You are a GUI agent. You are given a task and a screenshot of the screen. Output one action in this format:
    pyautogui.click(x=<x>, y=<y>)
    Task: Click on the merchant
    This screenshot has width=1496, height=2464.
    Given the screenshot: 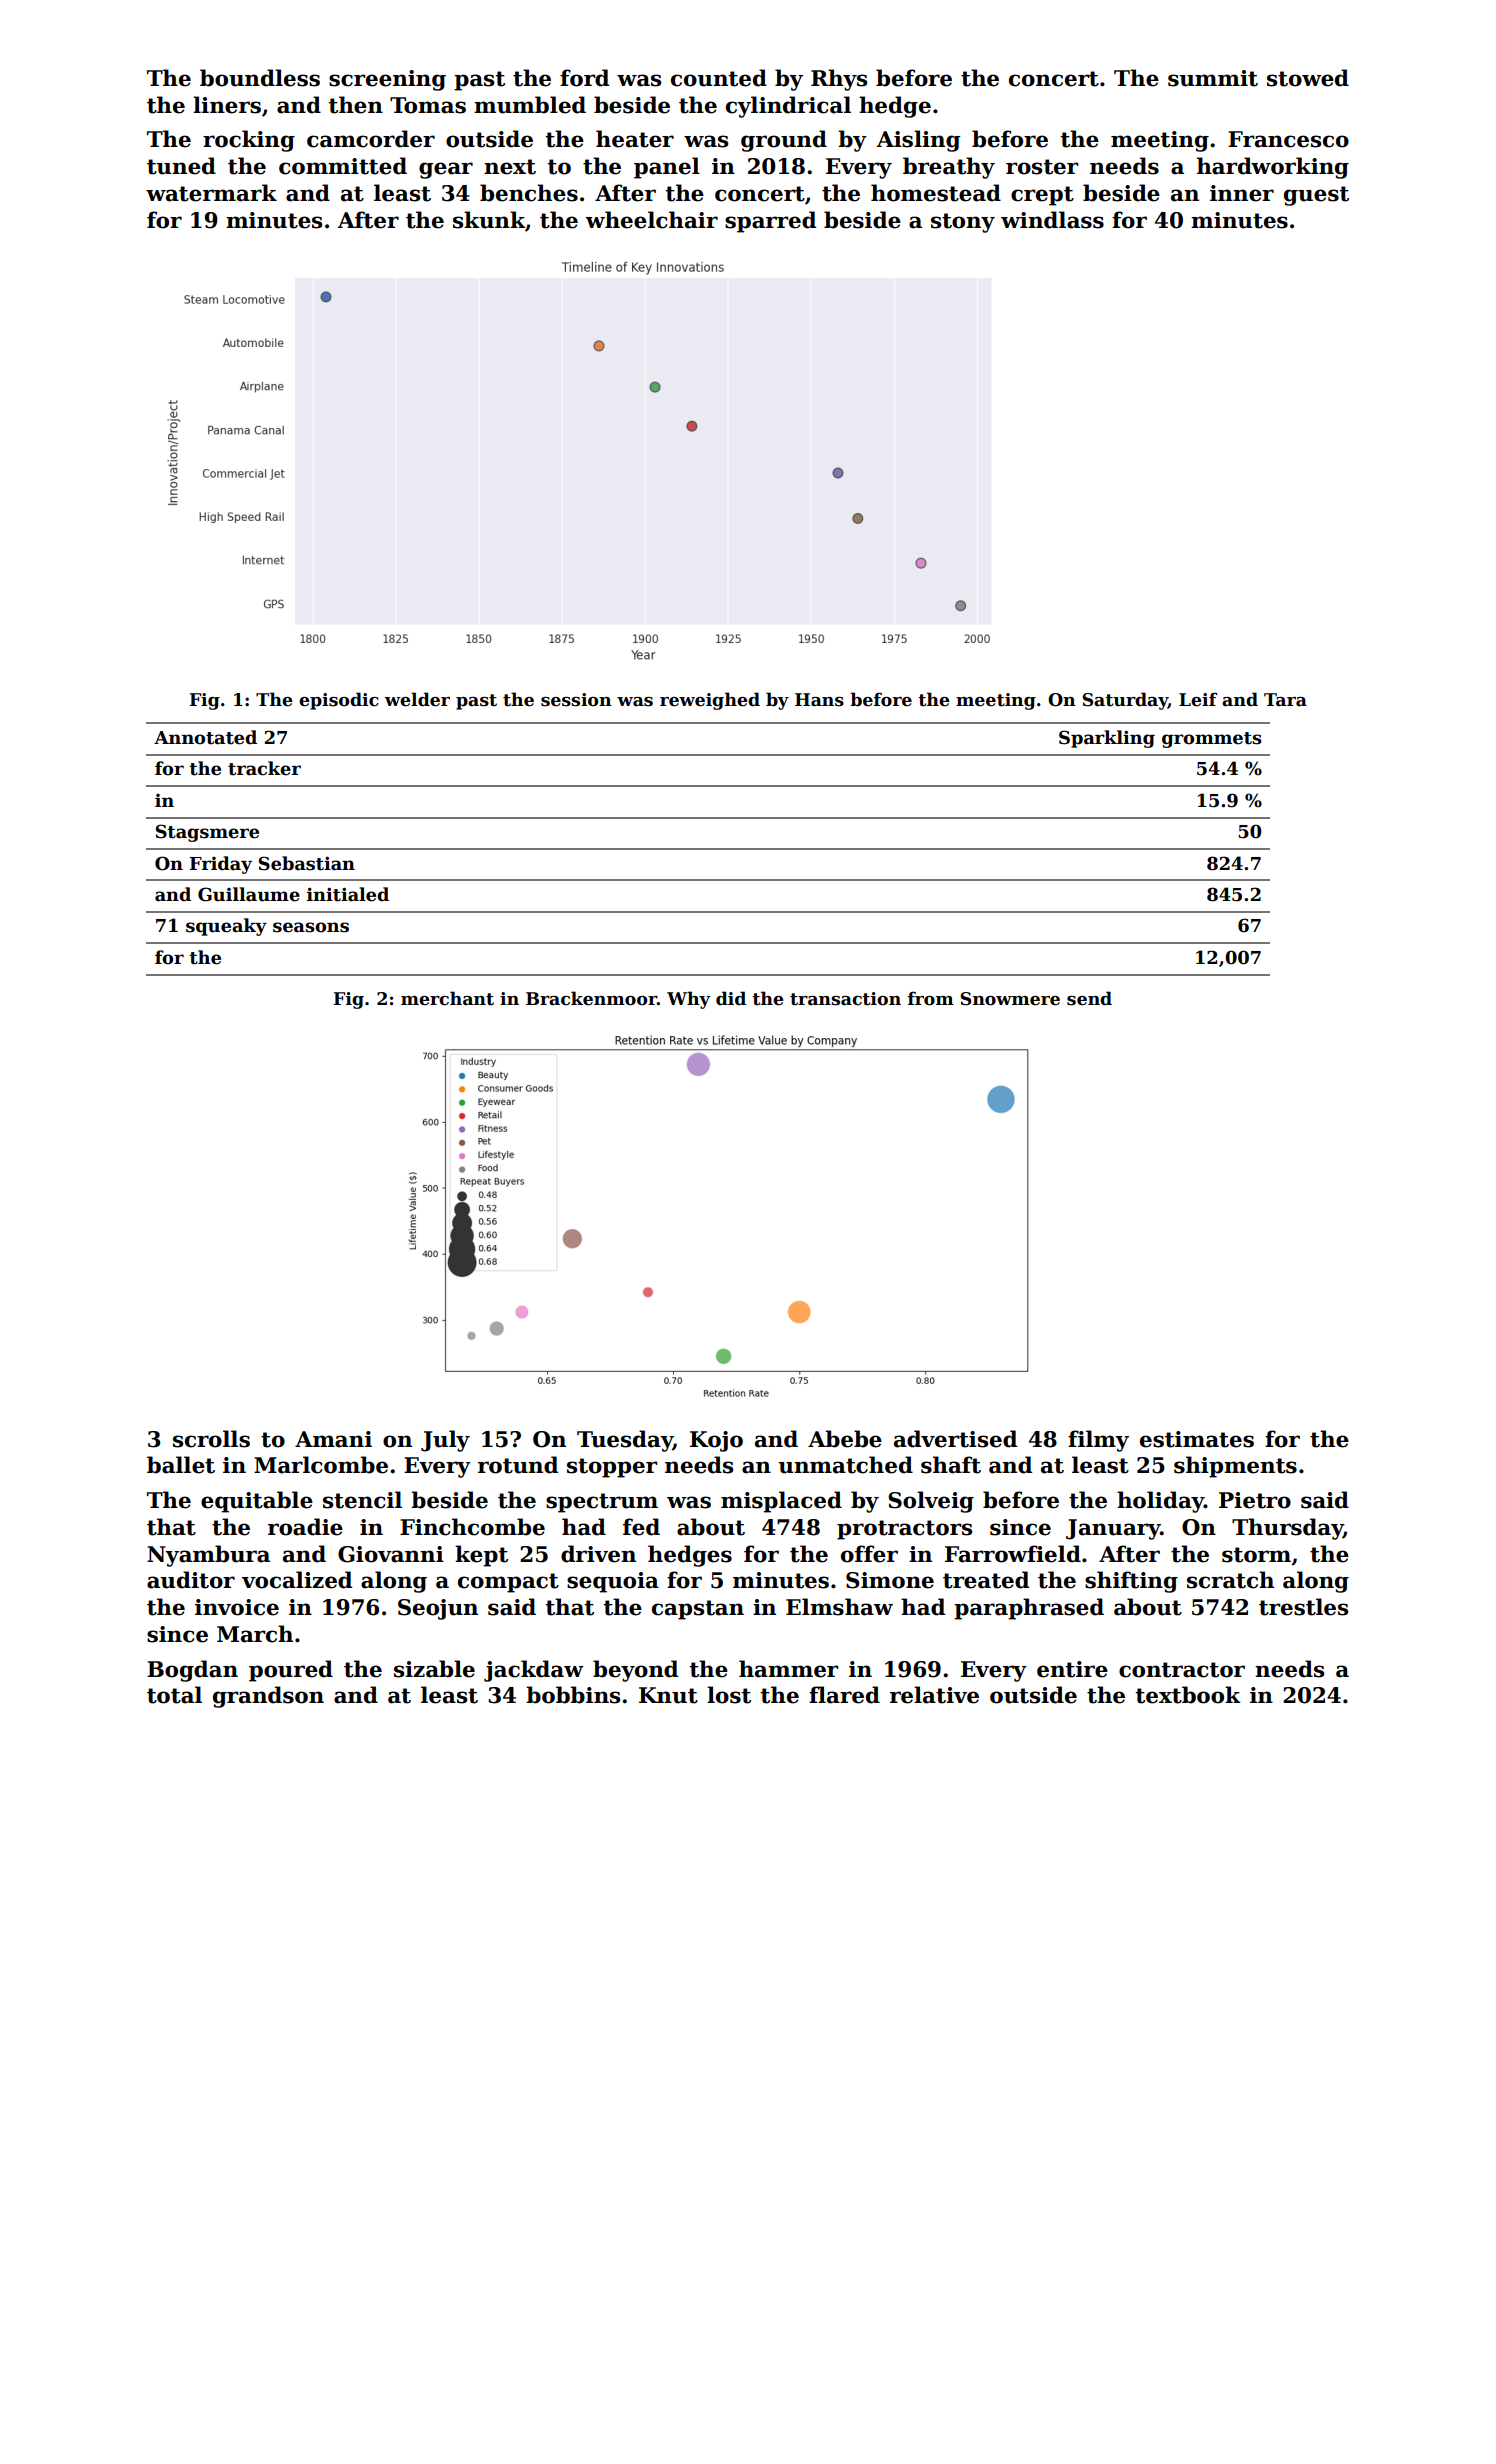 What is the action you would take?
    pyautogui.click(x=447, y=998)
